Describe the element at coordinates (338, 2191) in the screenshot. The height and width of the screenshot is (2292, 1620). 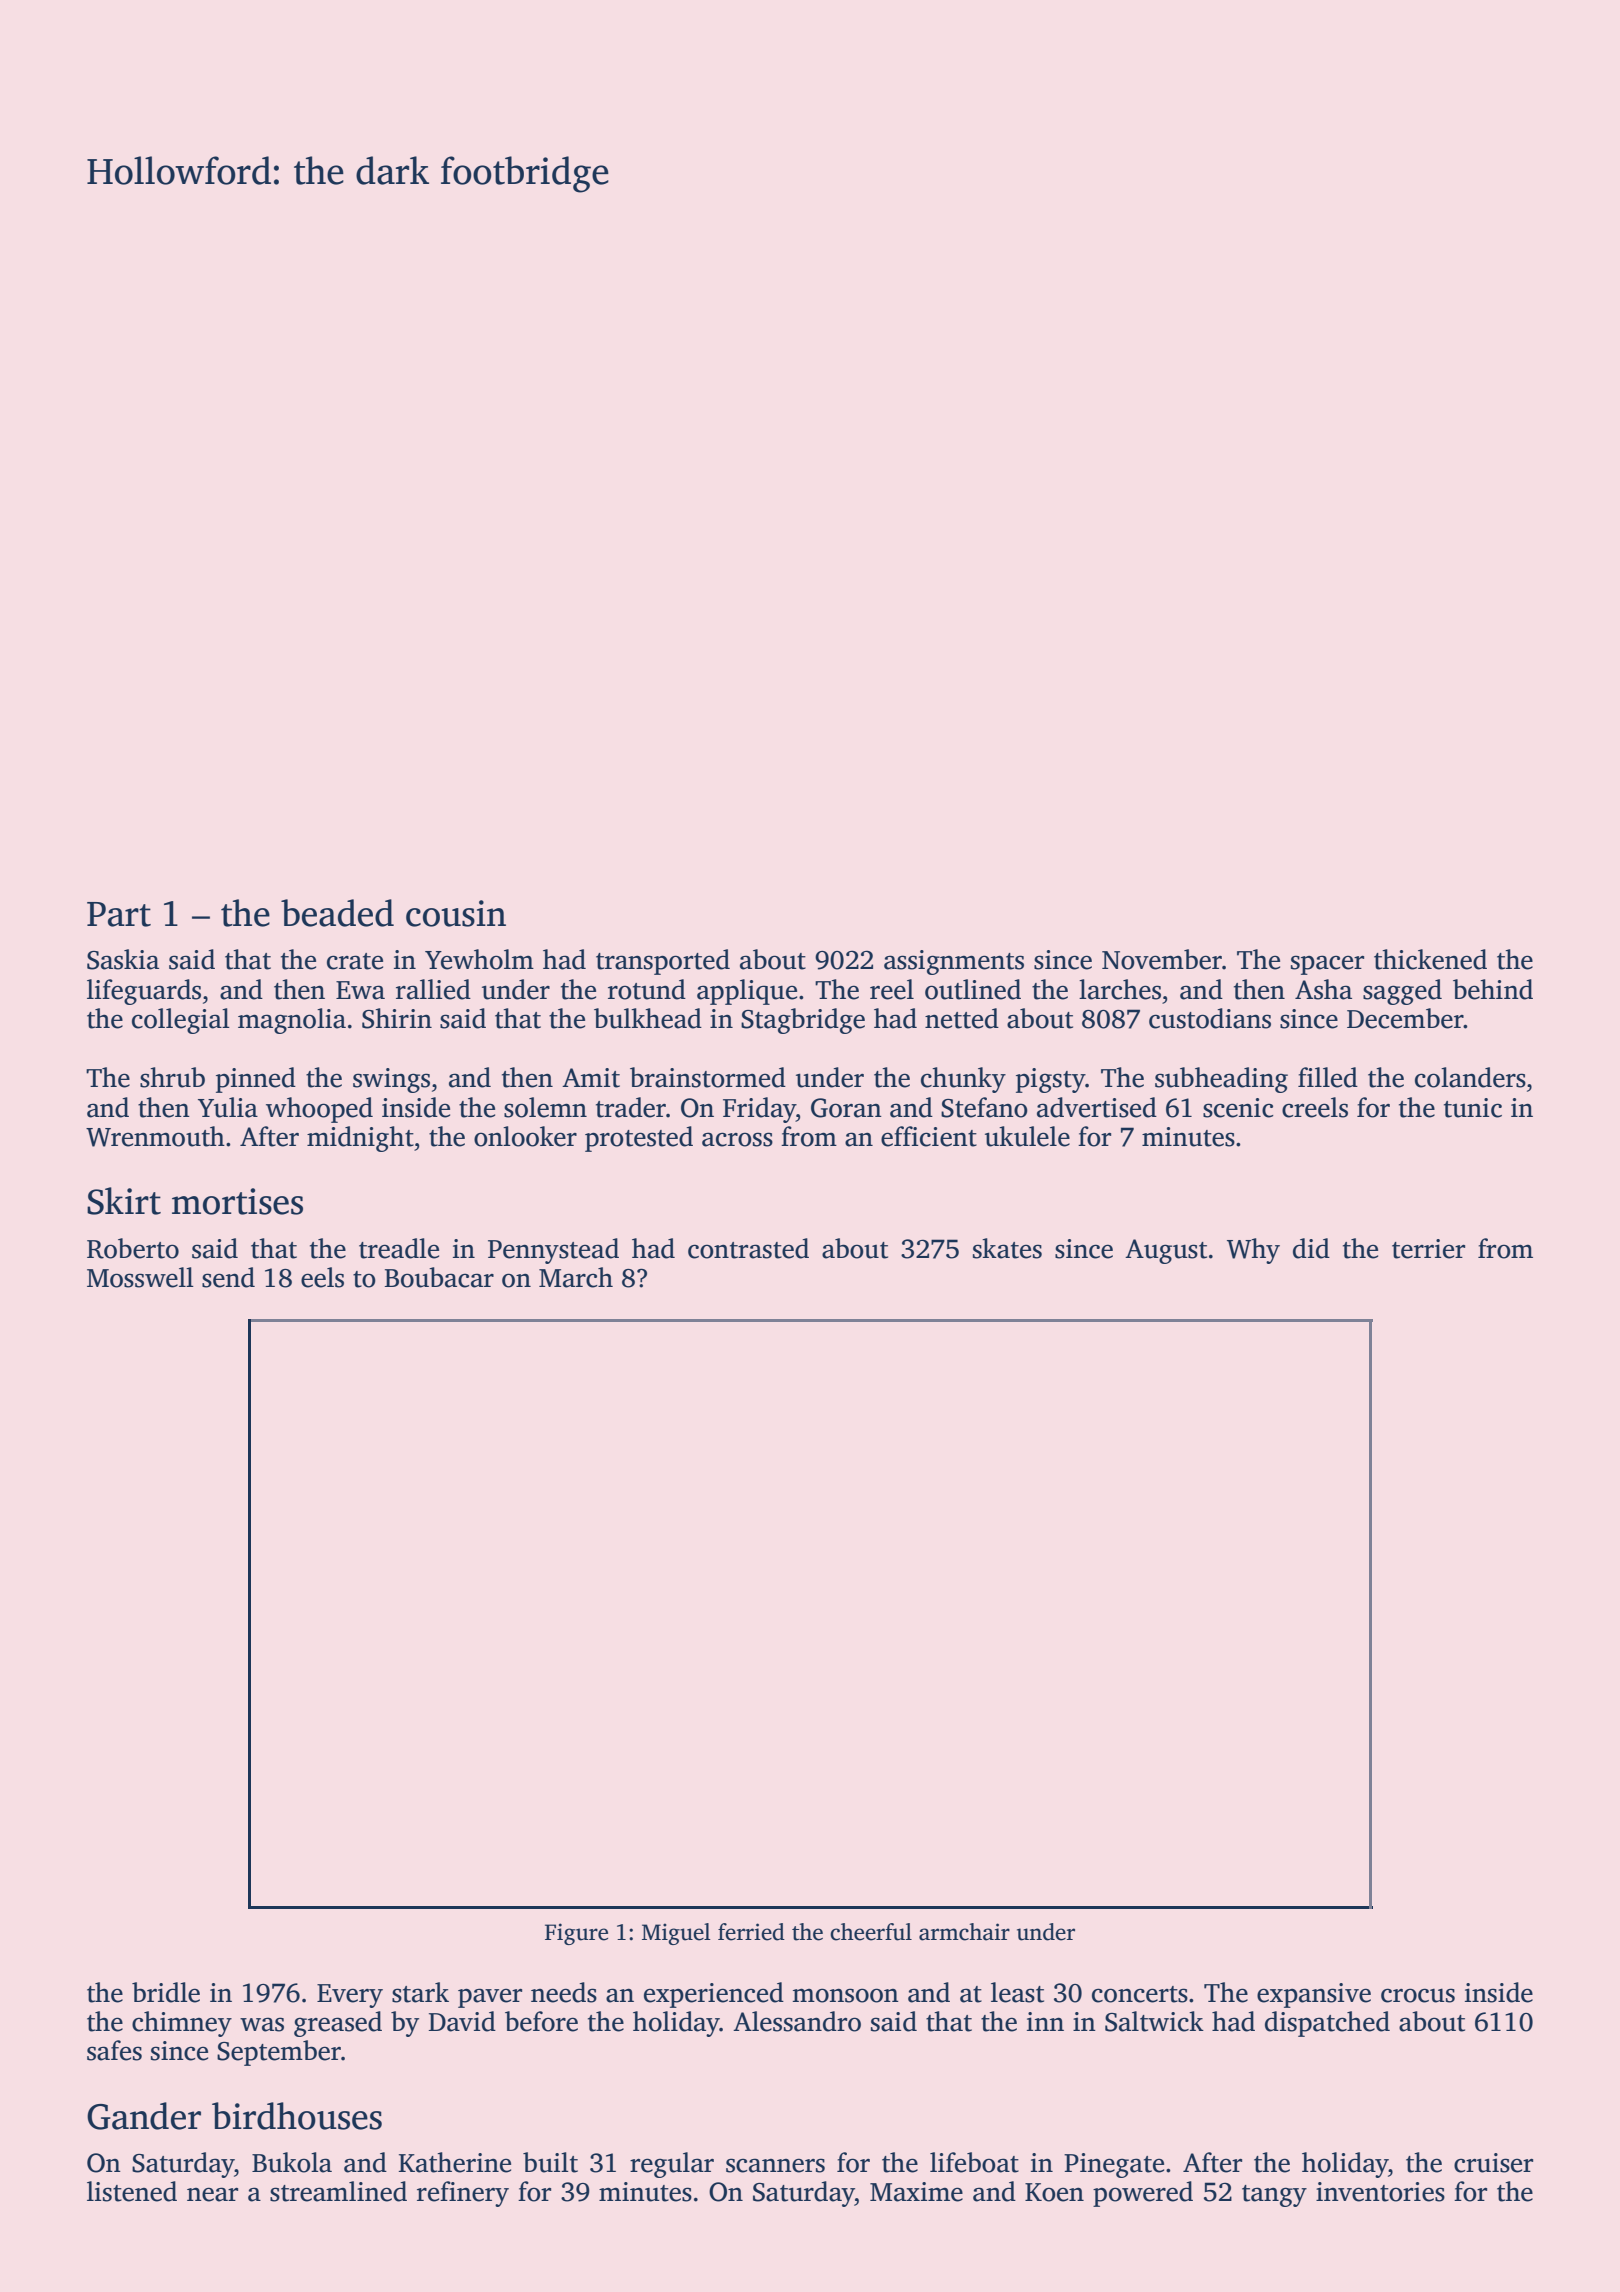
I see `streamlined` at that location.
